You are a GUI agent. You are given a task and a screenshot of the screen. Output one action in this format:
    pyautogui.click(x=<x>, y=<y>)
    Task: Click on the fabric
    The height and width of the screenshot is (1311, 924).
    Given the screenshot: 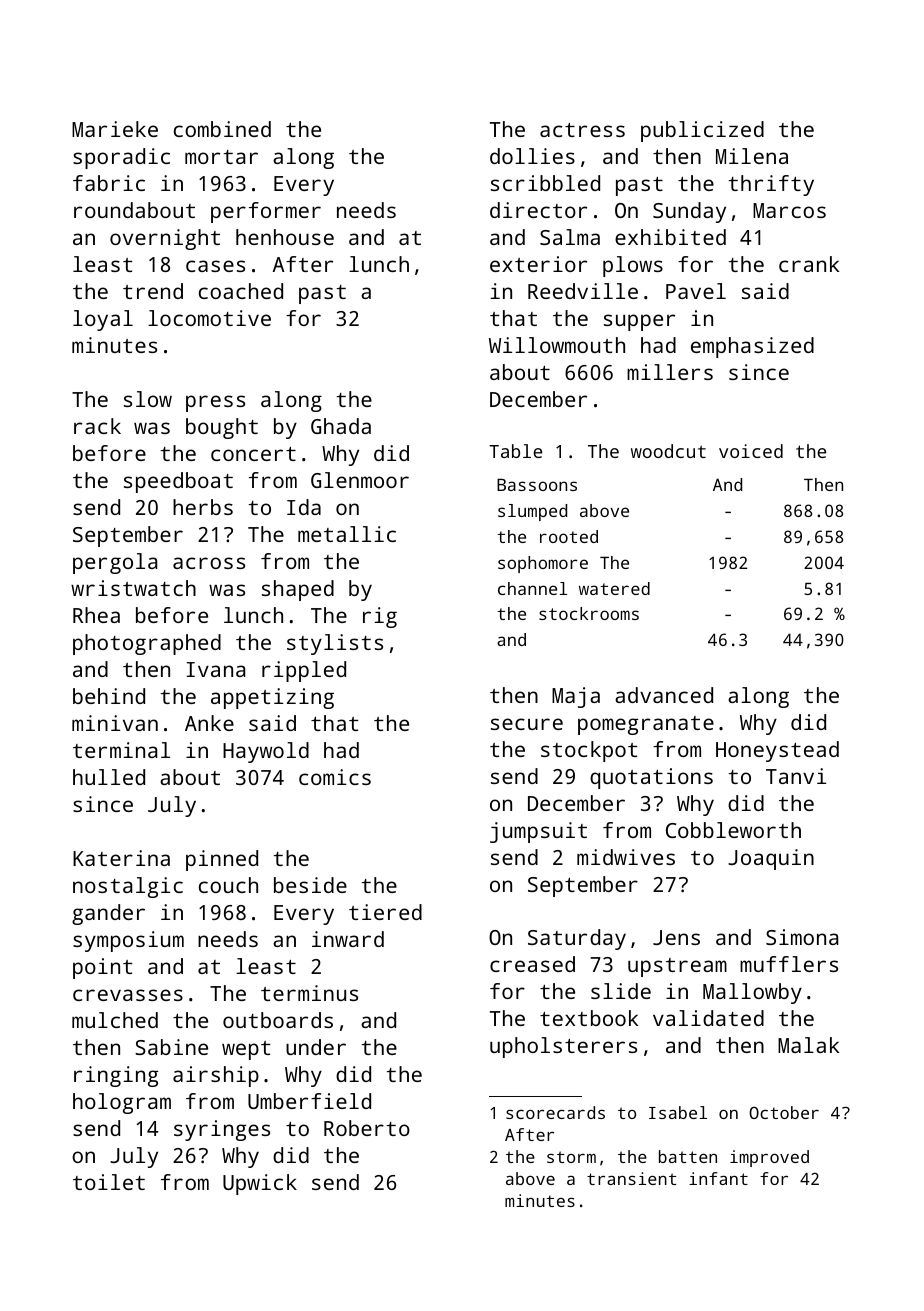 What is the action you would take?
    pyautogui.click(x=109, y=183)
